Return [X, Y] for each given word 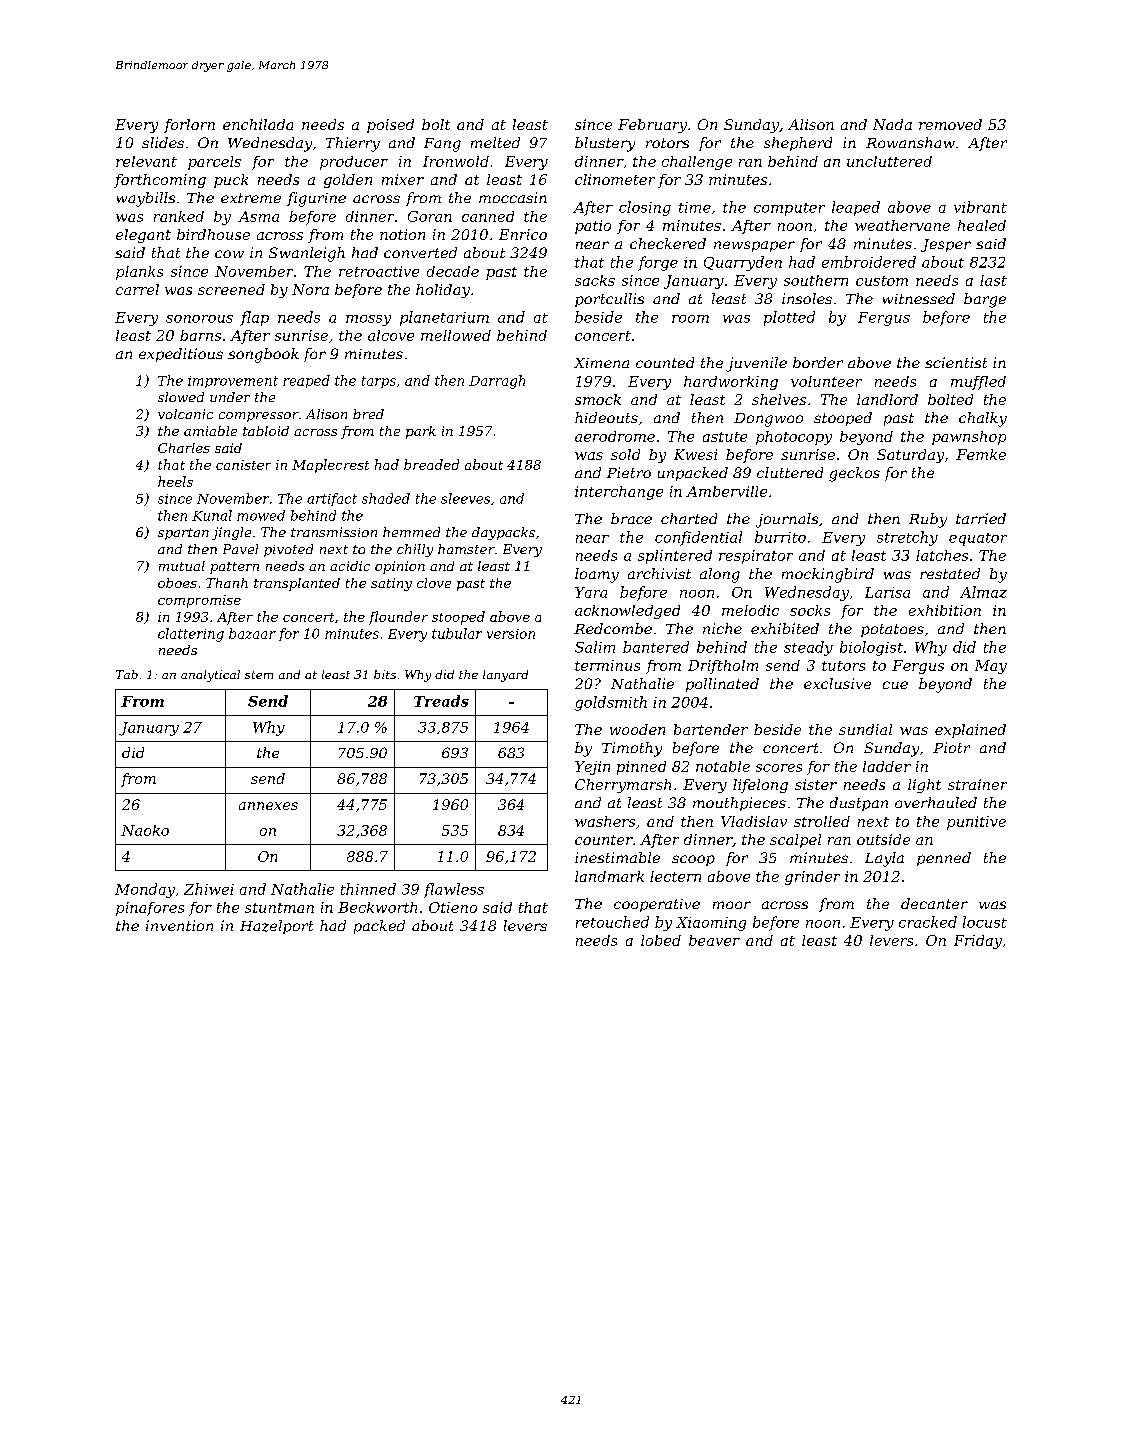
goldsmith [611, 703]
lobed [661, 940]
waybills [146, 199]
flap [254, 318]
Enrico [523, 234]
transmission [334, 532]
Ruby [928, 520]
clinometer [615, 179]
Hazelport [276, 927]
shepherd [798, 144]
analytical [210, 676]
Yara [591, 592]
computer [789, 209]
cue [895, 685]
